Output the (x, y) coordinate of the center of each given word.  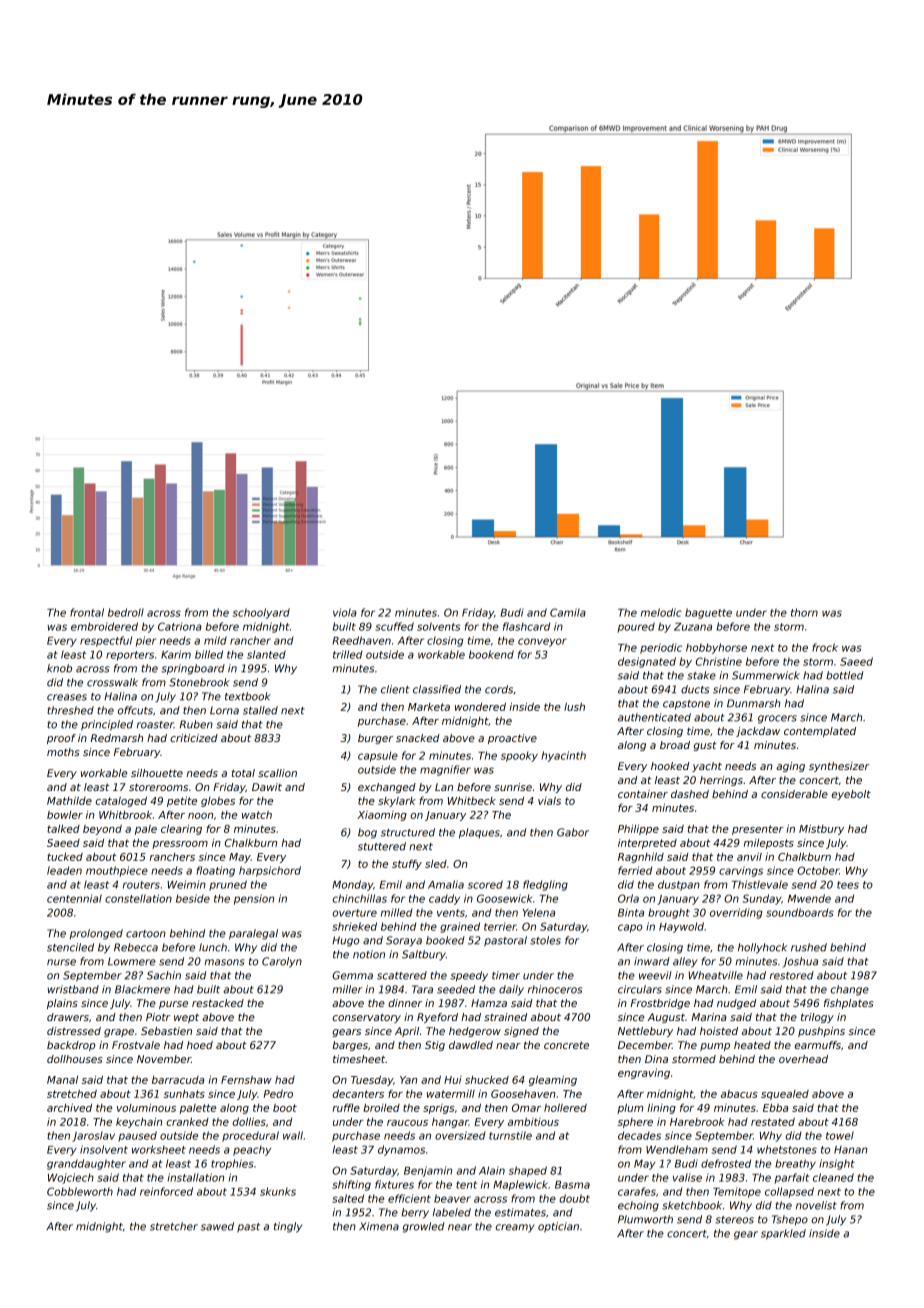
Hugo (346, 941)
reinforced (166, 1191)
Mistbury (821, 829)
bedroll (126, 612)
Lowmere (132, 961)
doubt (574, 1198)
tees (848, 885)
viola (345, 612)
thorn (804, 612)
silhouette (157, 773)
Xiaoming (382, 816)
